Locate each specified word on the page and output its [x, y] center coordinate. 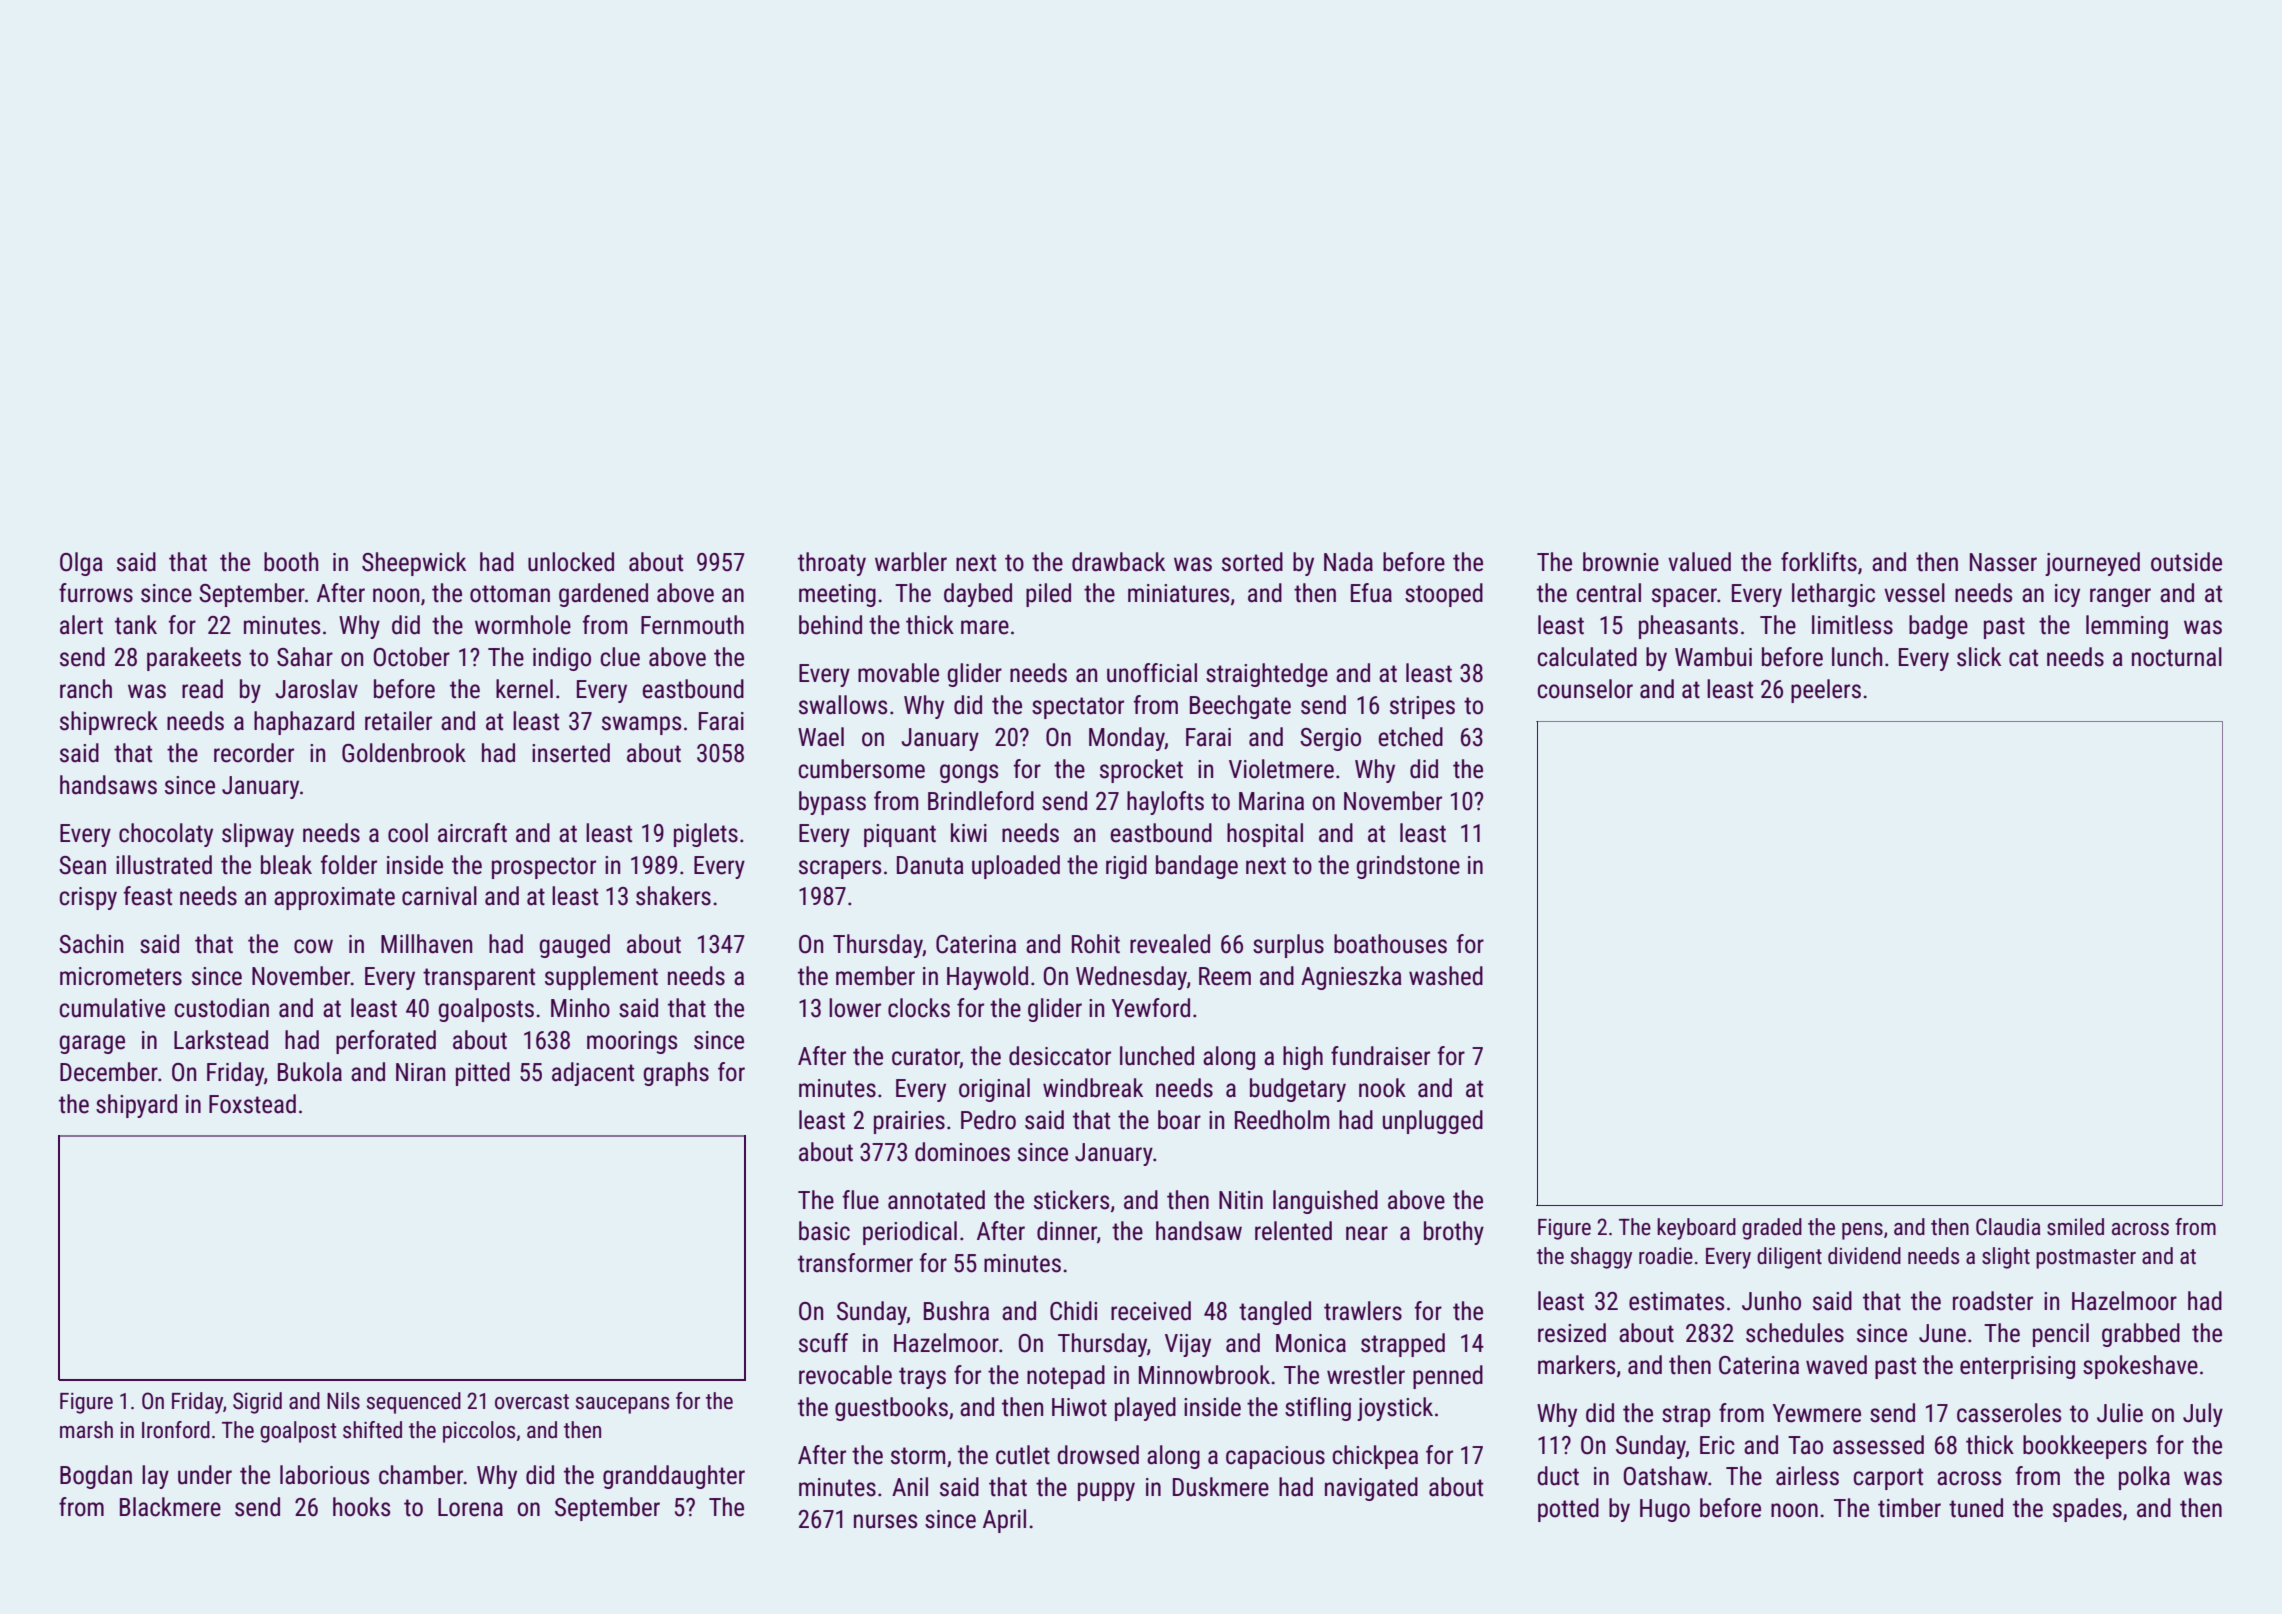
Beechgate [1240, 707]
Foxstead [252, 1104]
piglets [706, 835]
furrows [96, 593]
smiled [2075, 1227]
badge [1938, 627]
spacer [1684, 597]
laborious [324, 1475]
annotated [936, 1200]
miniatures [1178, 593]
